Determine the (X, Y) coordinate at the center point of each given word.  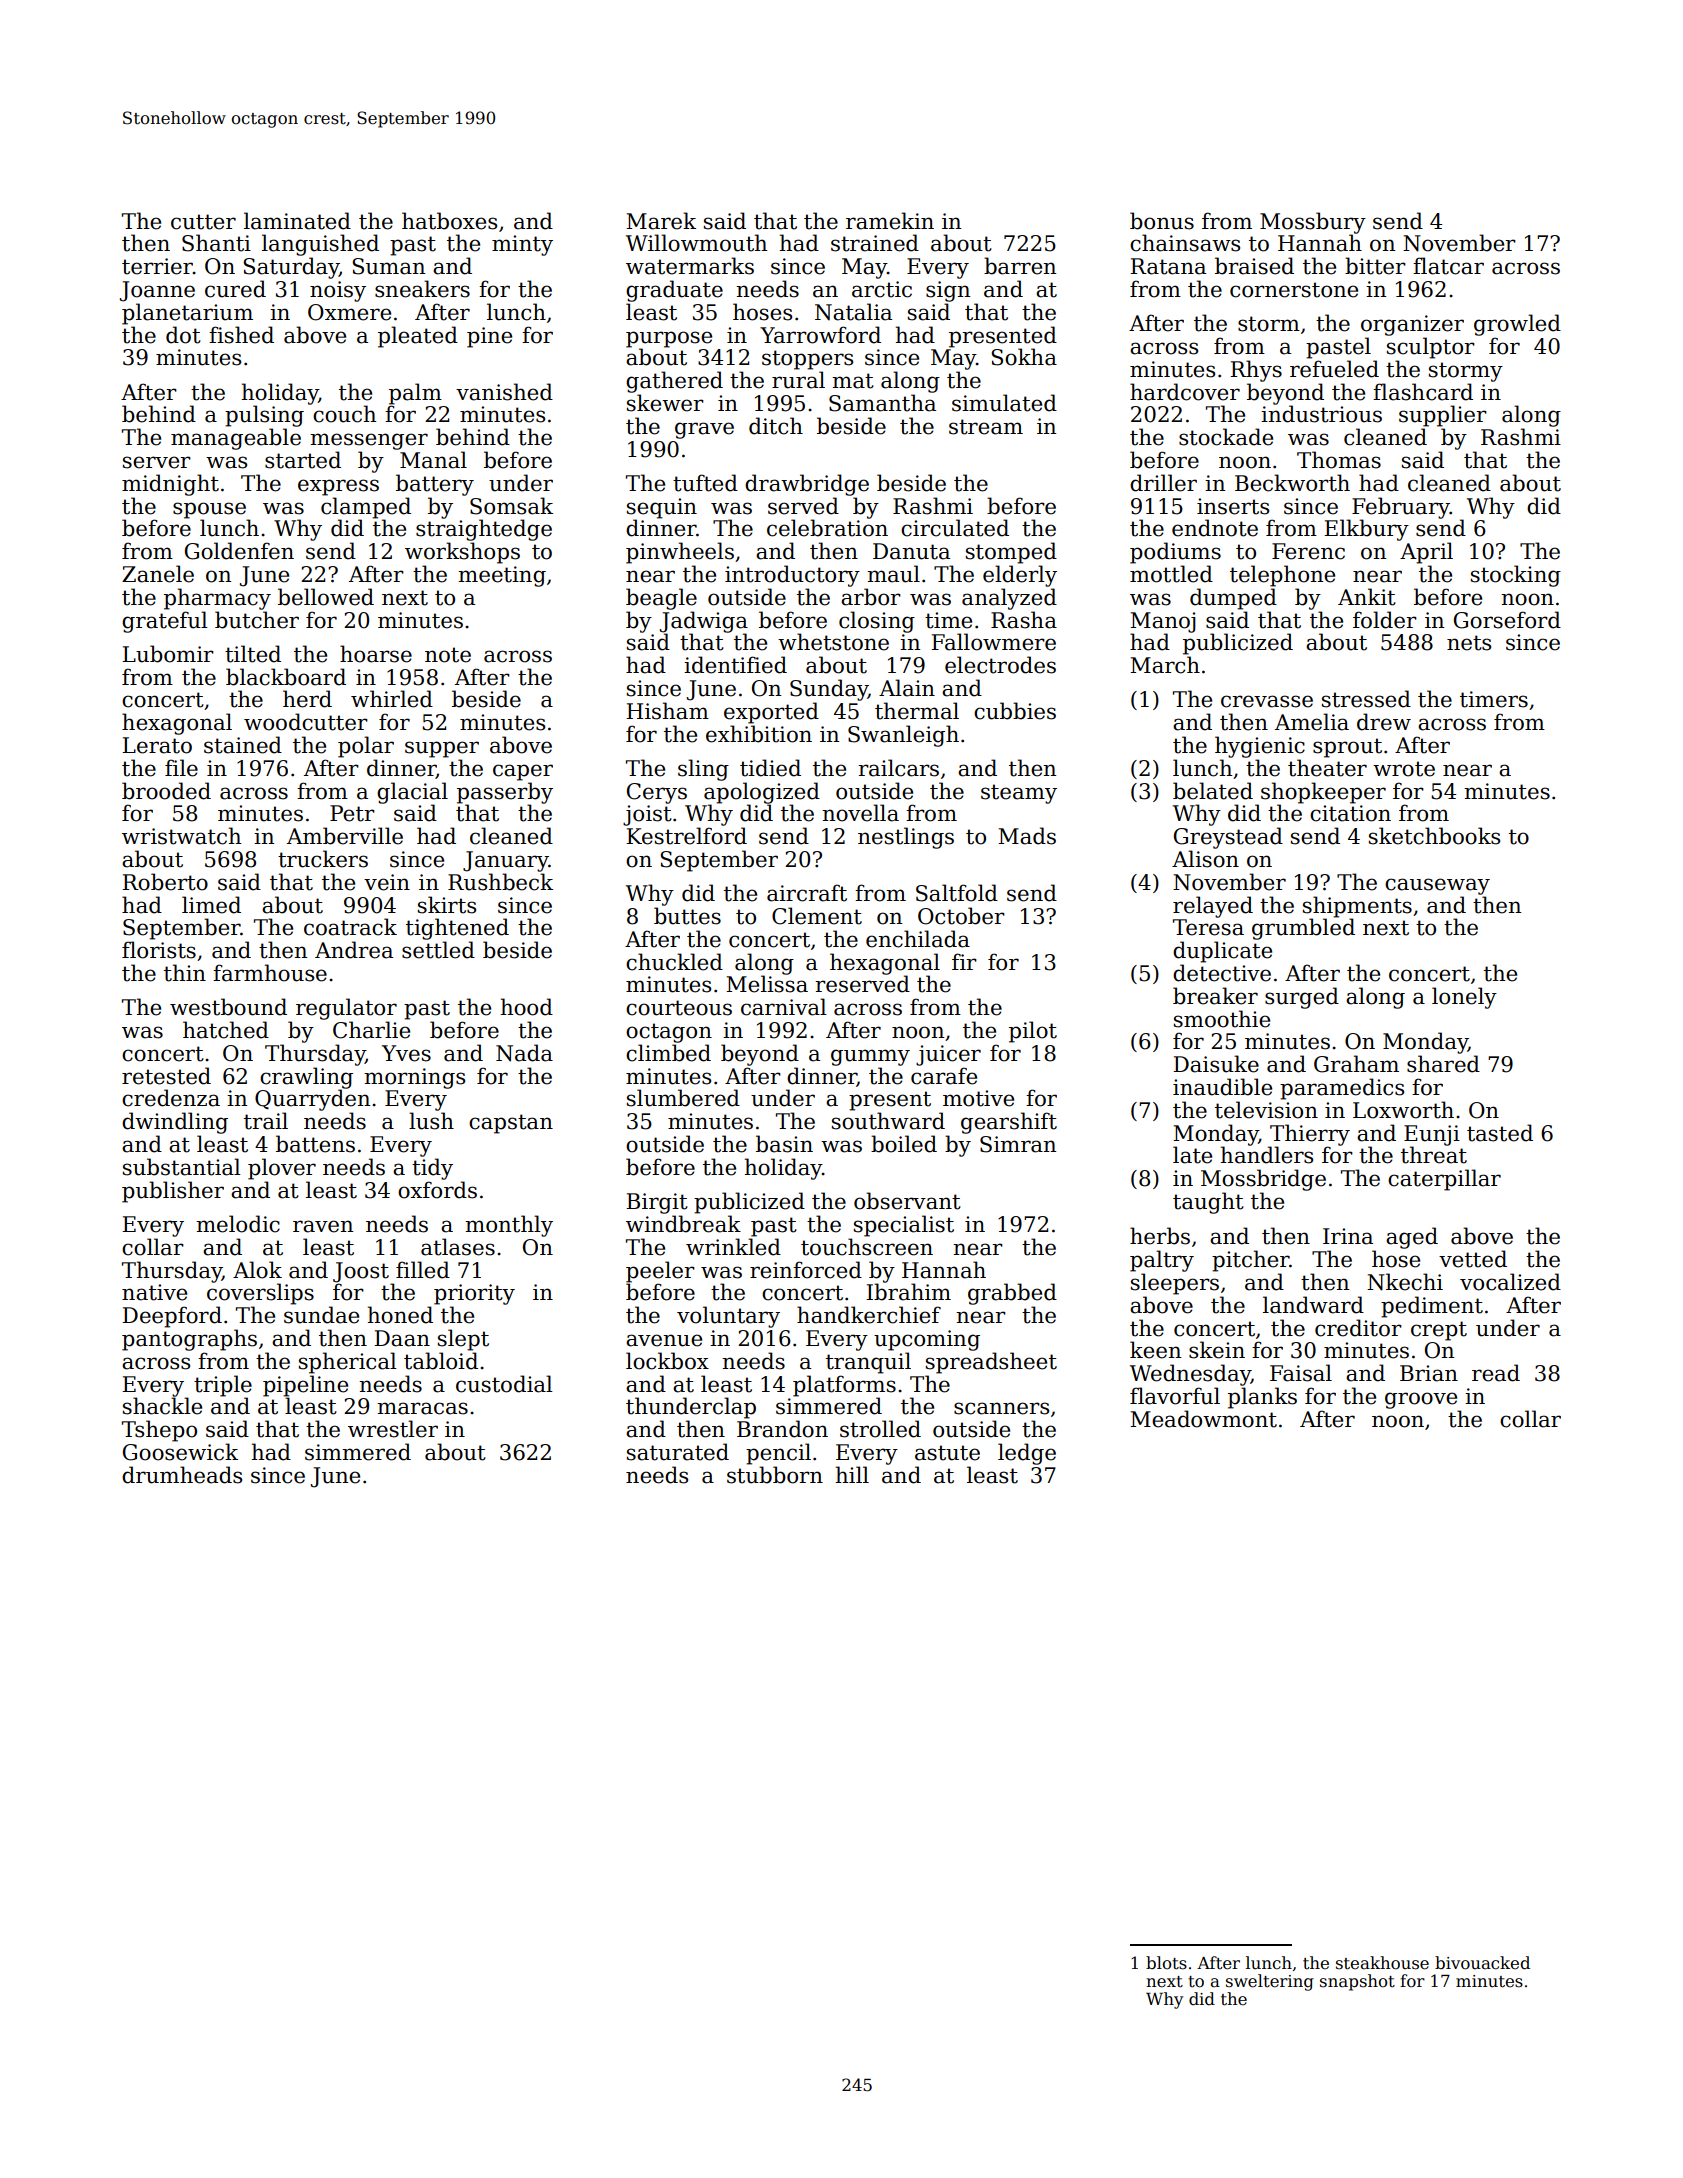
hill (852, 1474)
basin (784, 1144)
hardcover (1185, 392)
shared (1443, 1064)
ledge (1027, 1454)
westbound (228, 1007)
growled (1517, 325)
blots (1166, 1963)
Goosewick (180, 1452)
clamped (366, 508)
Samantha (882, 403)
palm (415, 394)
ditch (776, 426)
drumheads (182, 1475)
